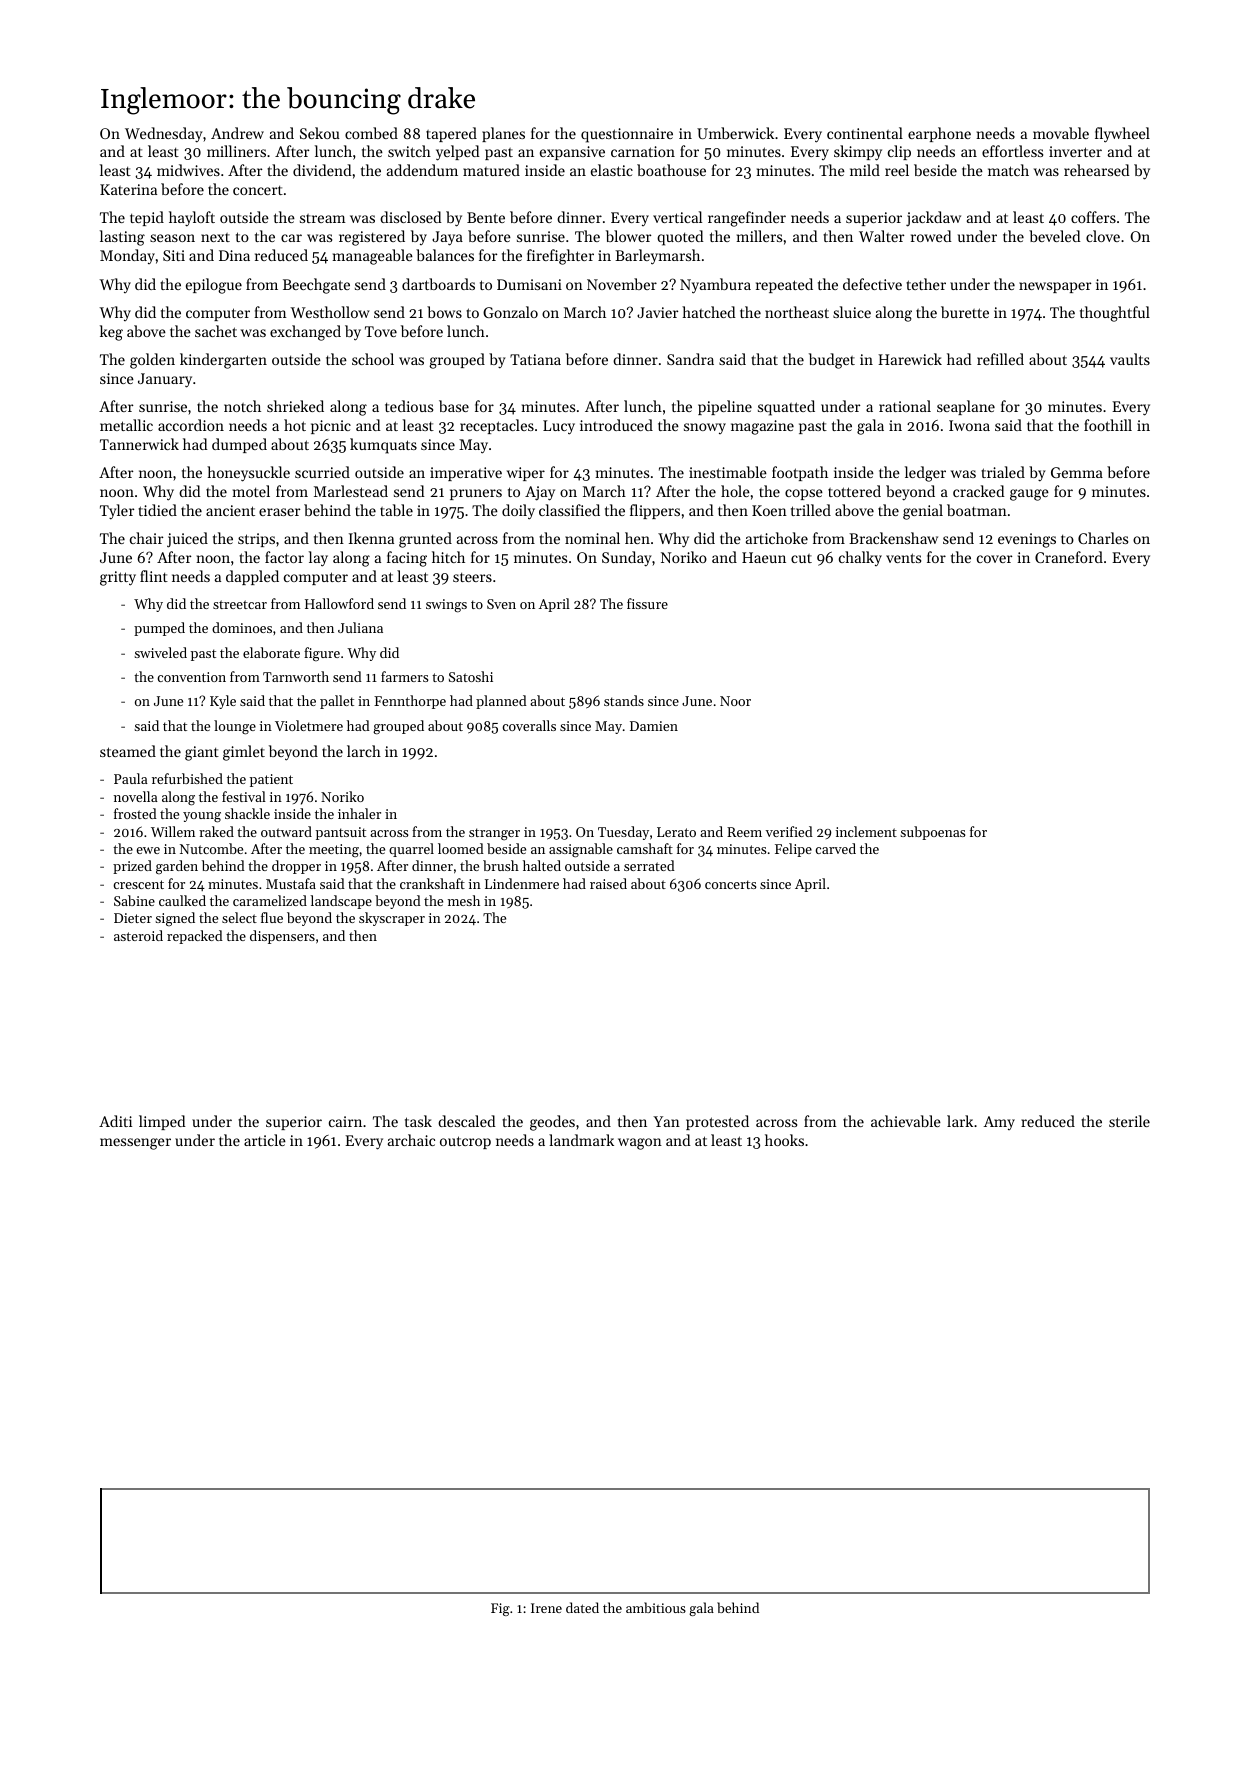  I want to click on vertical, so click(677, 217).
